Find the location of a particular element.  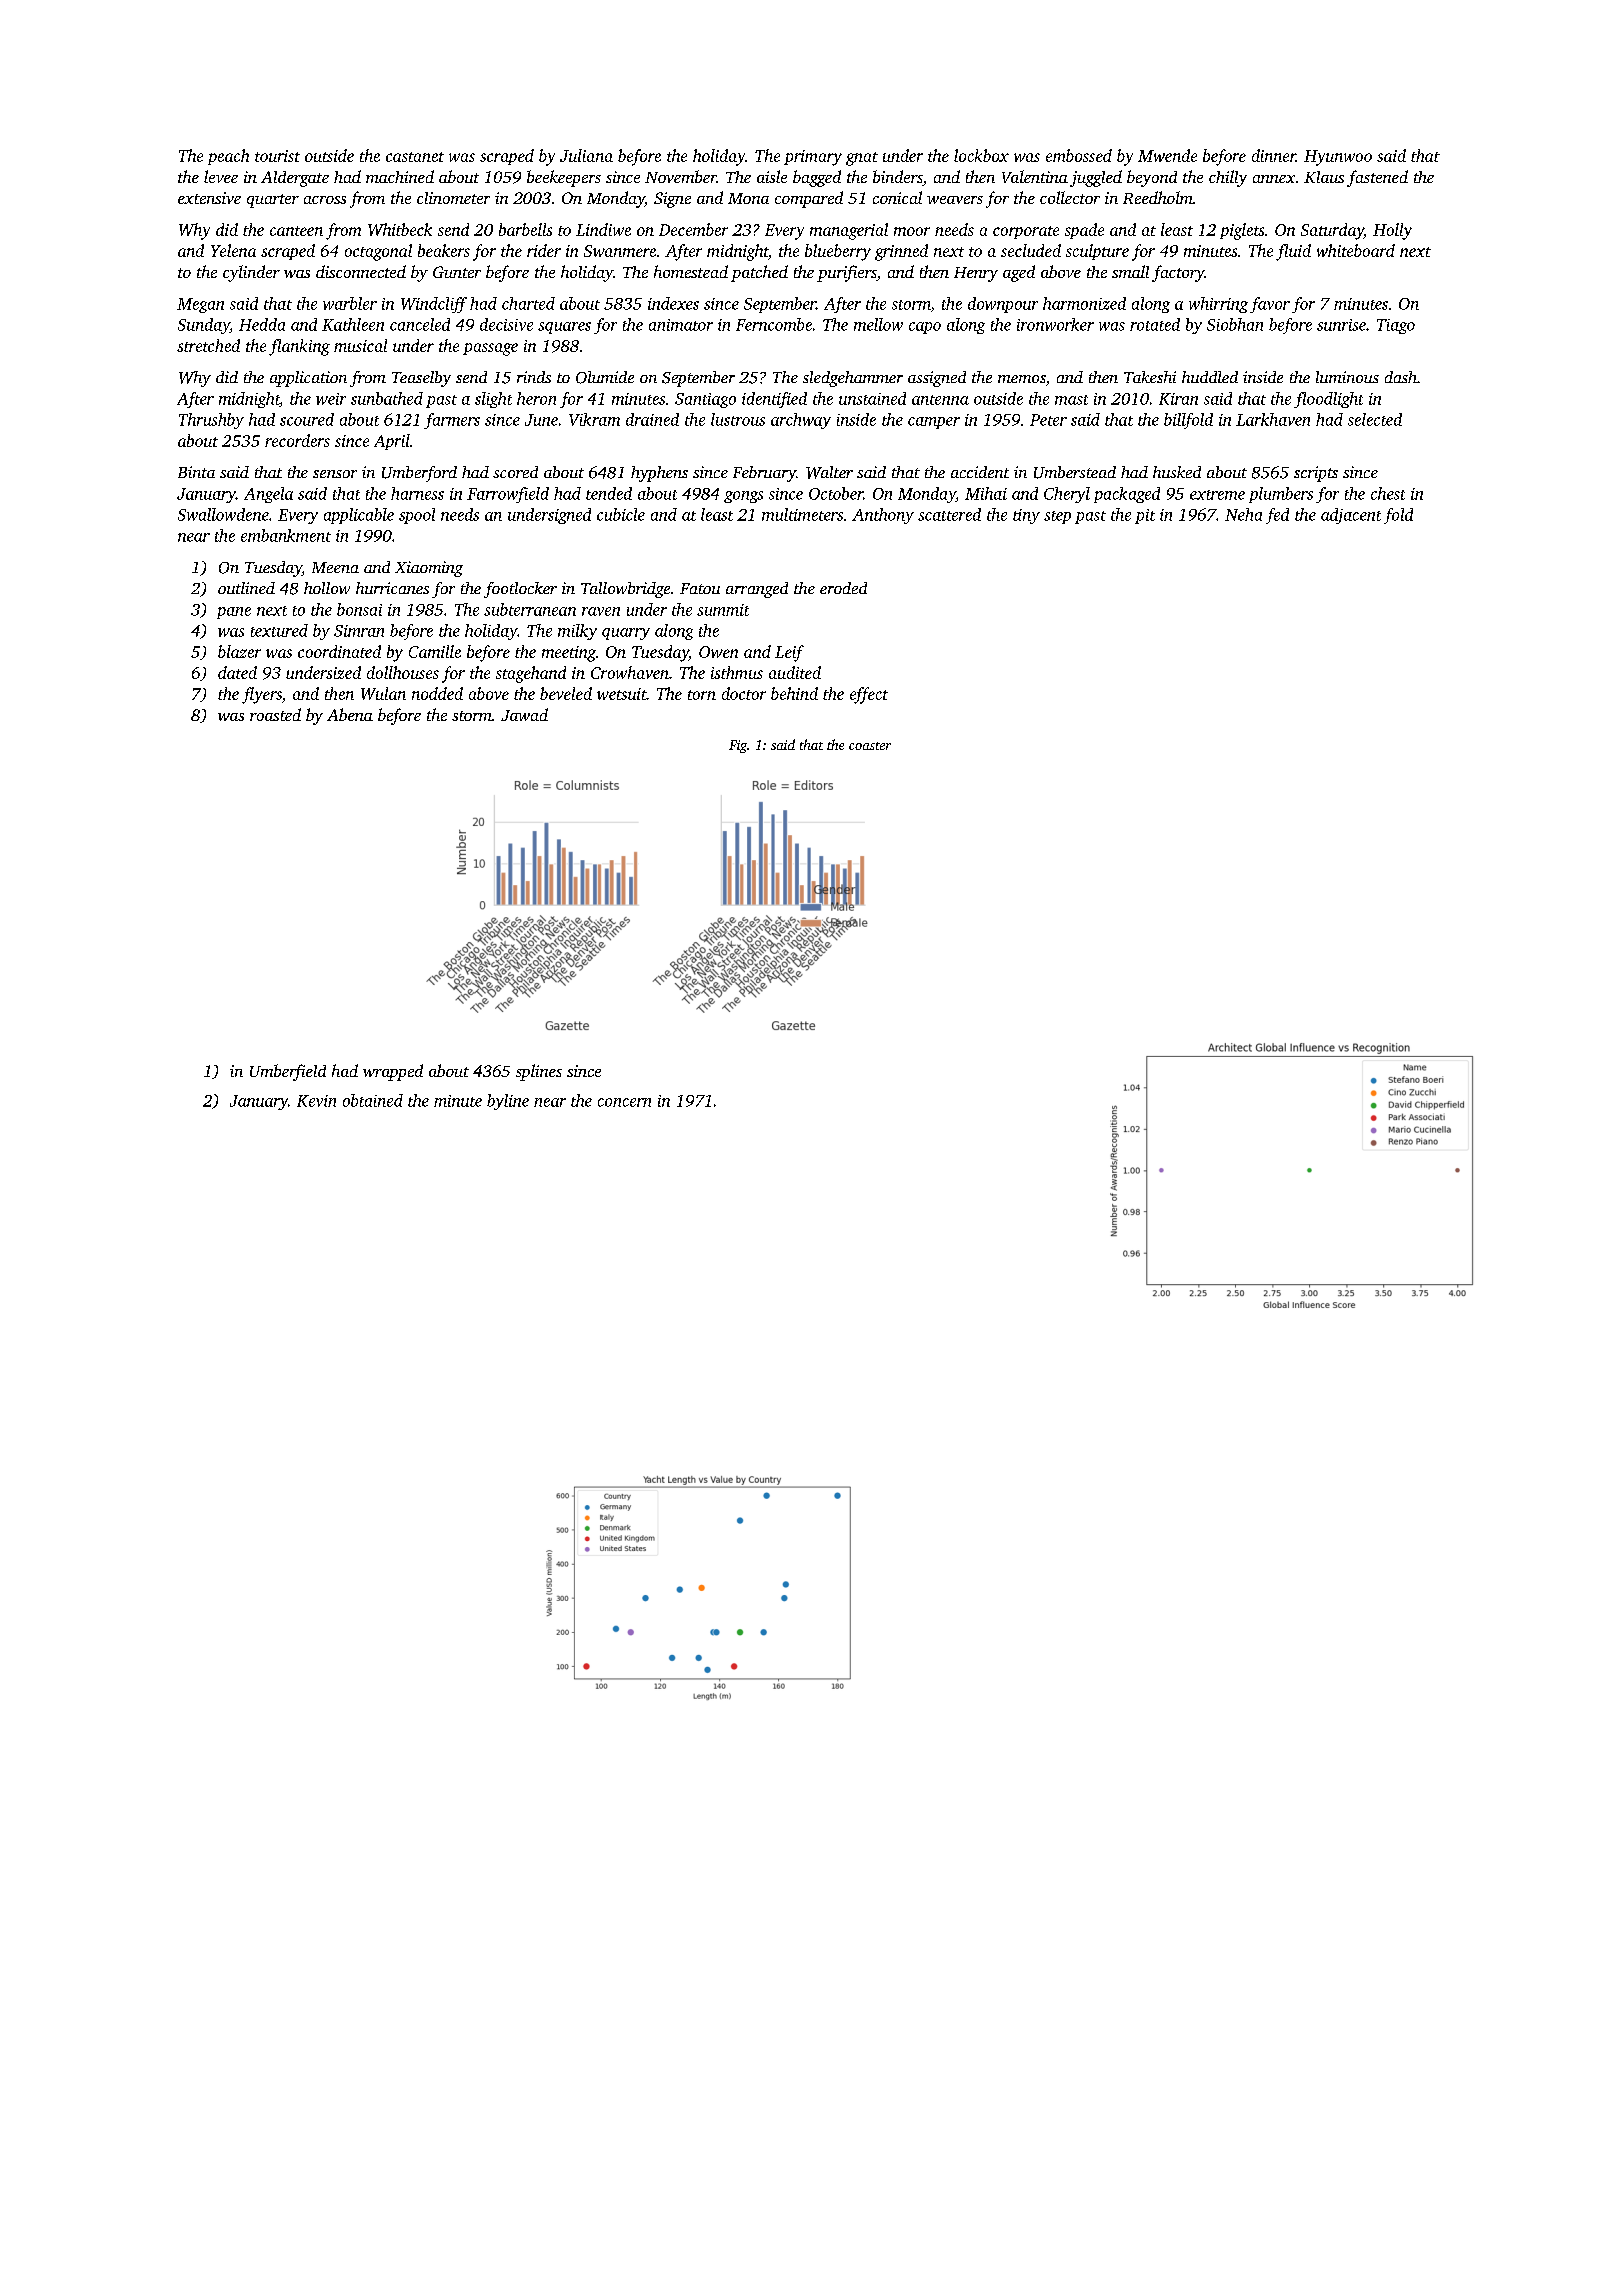

coaster is located at coordinates (870, 746).
